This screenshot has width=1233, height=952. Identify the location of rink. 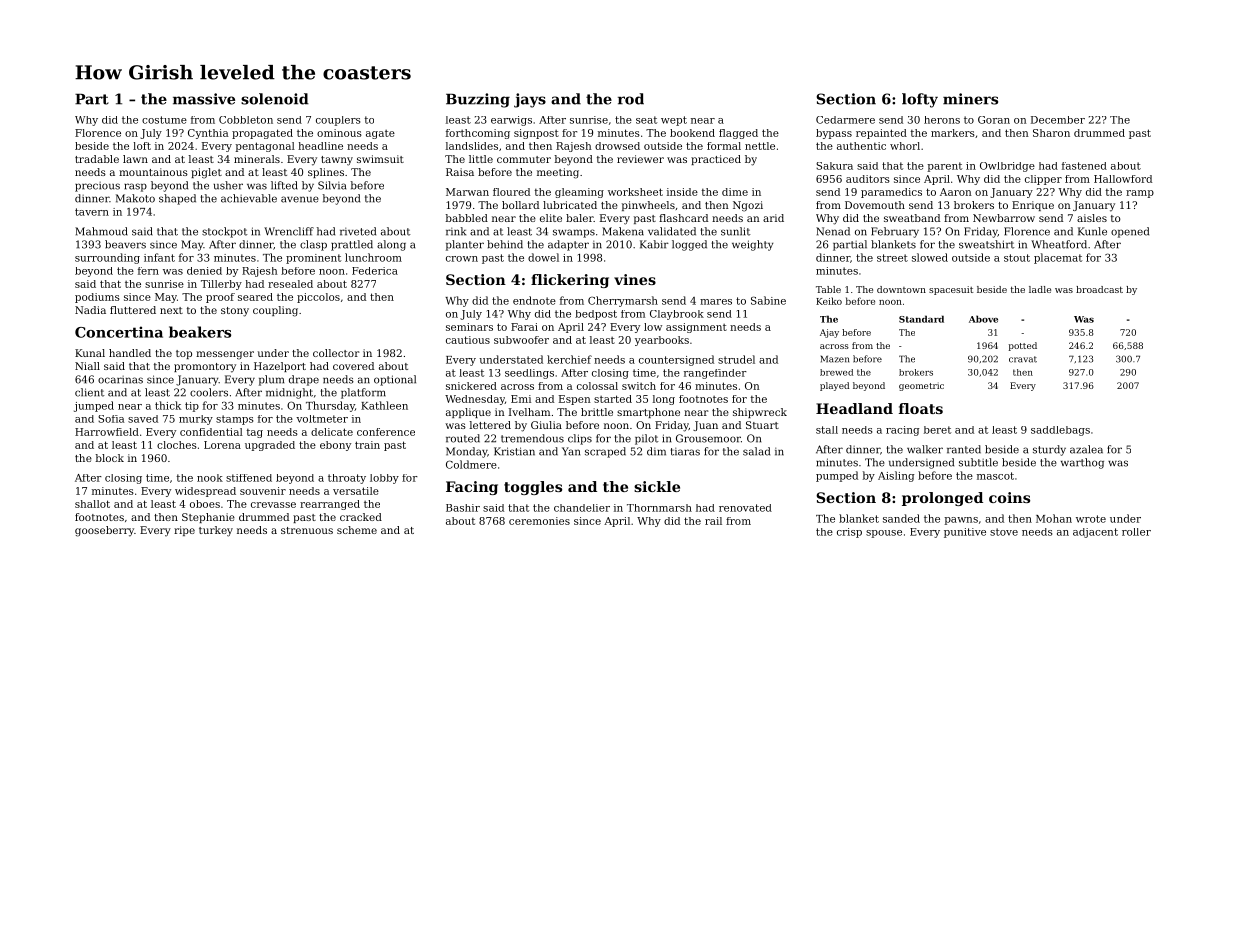
(456, 231).
